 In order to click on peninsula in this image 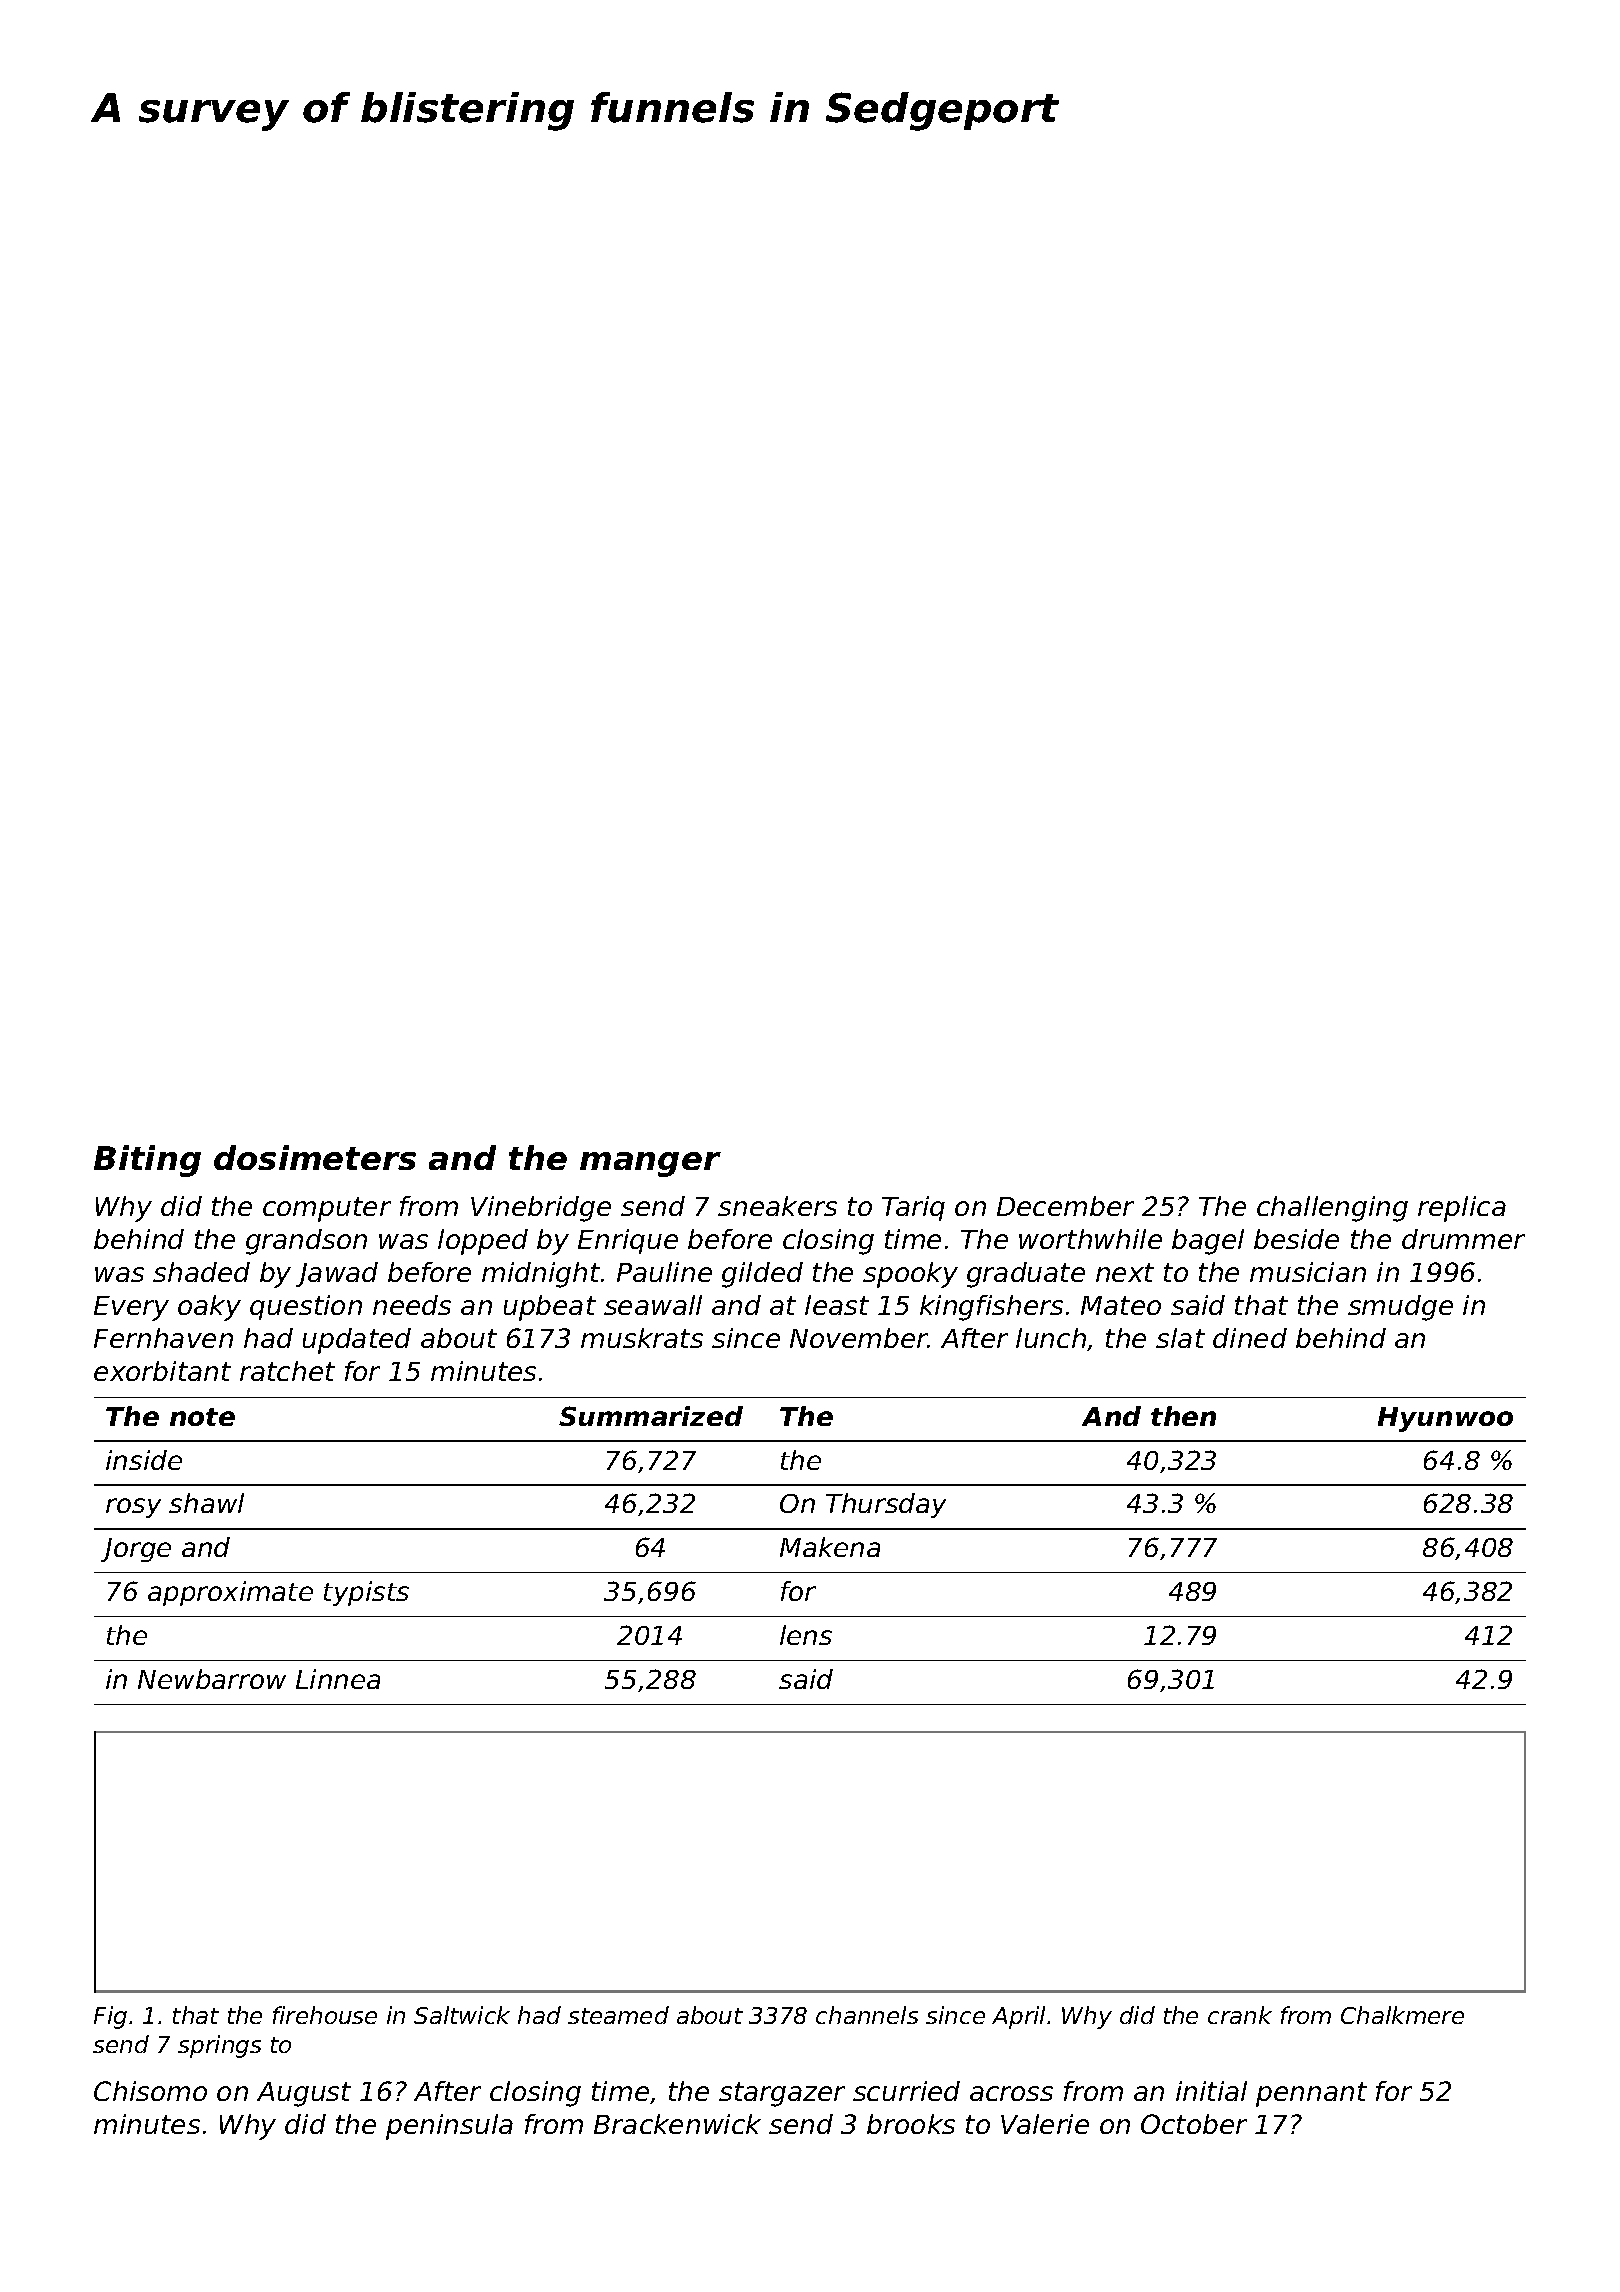, I will do `click(449, 2127)`.
